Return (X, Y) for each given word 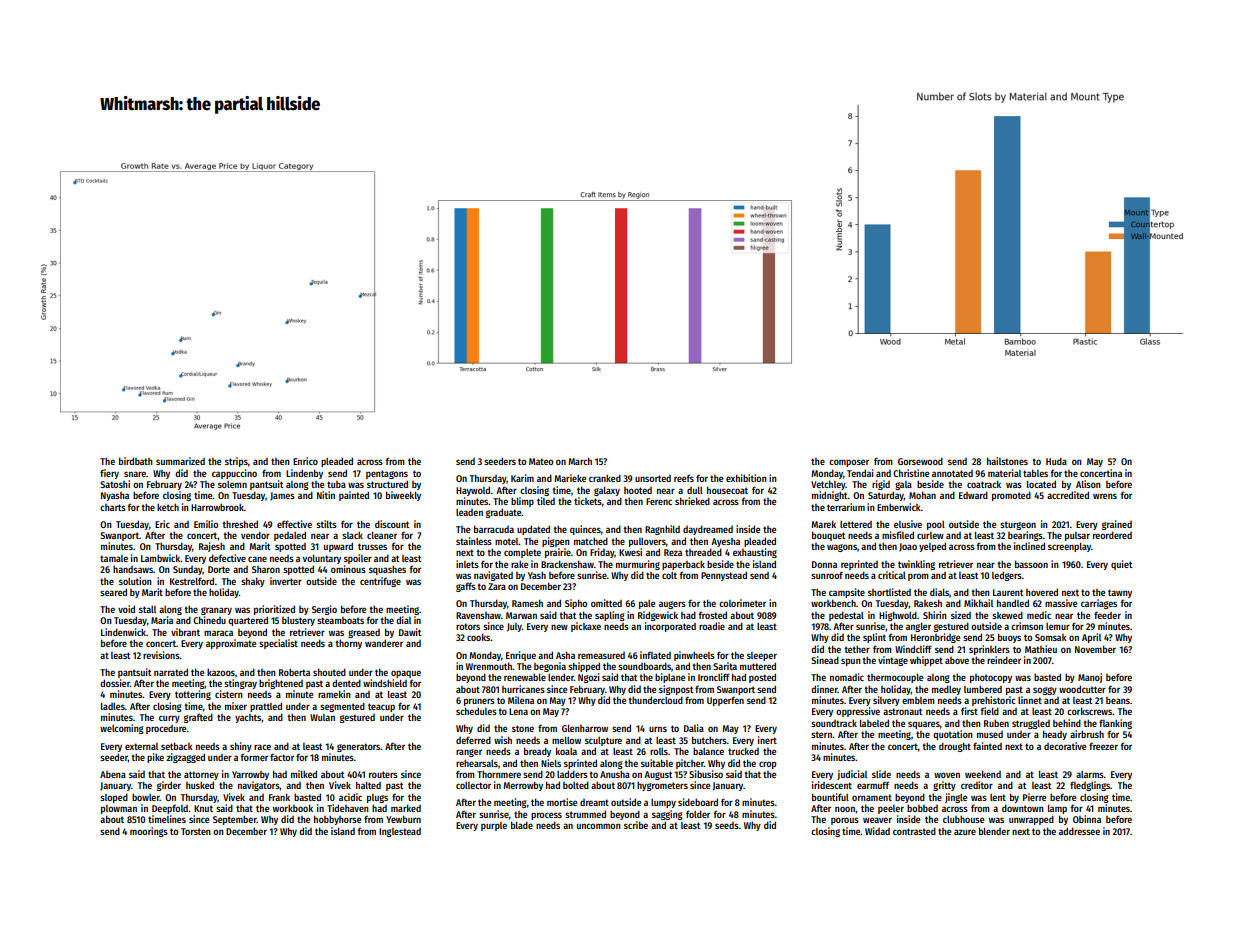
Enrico (305, 461)
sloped (114, 798)
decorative (1065, 746)
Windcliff (913, 649)
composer (849, 463)
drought (955, 747)
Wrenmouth (489, 666)
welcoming (122, 729)
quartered (248, 621)
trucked (743, 751)
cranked (605, 478)
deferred (473, 740)
